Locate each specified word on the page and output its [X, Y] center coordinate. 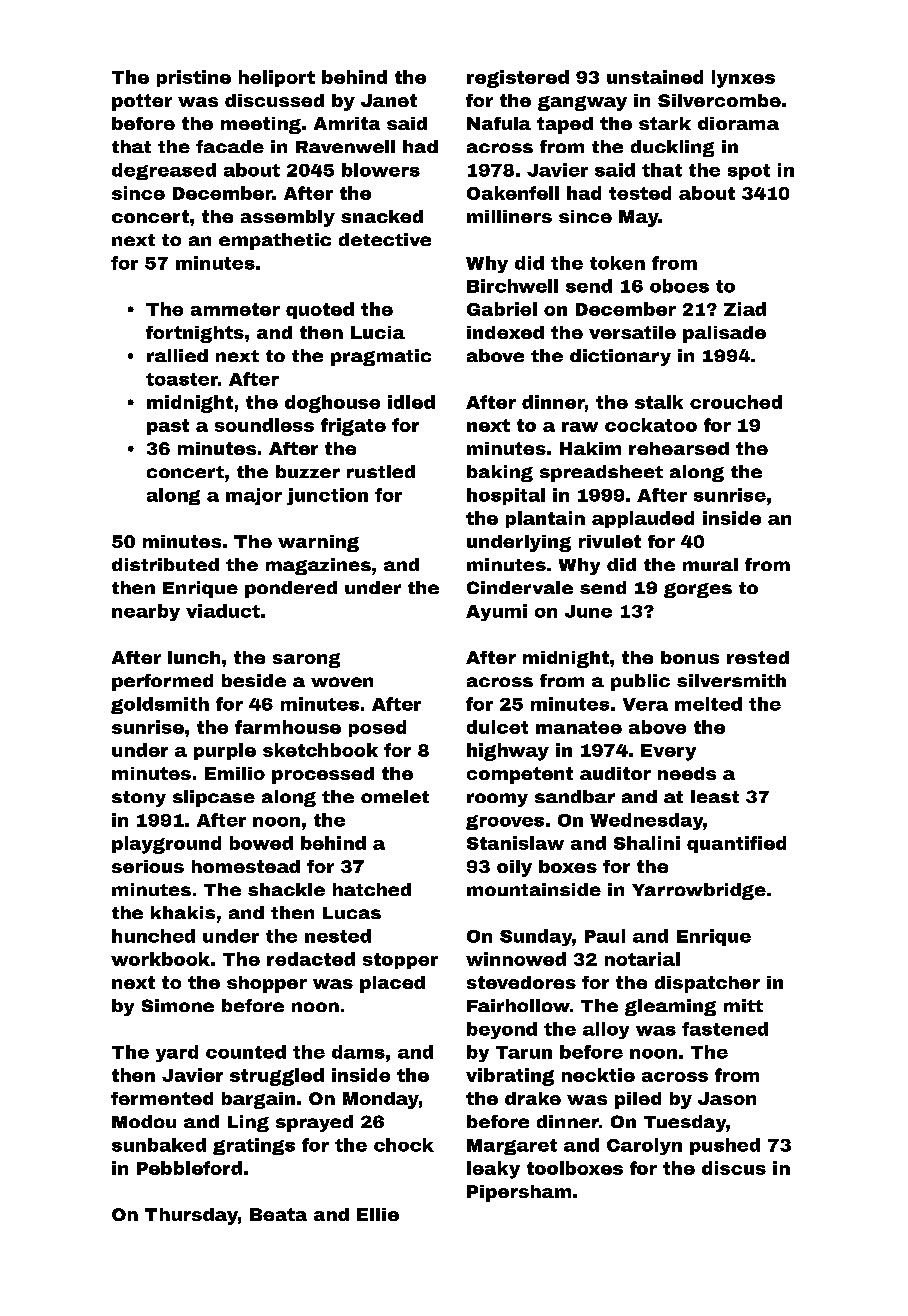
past [168, 427]
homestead [246, 866]
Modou [144, 1121]
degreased [164, 171]
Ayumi [496, 612]
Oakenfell [513, 193]
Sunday [536, 937]
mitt [743, 1005]
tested [640, 193]
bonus [690, 657]
